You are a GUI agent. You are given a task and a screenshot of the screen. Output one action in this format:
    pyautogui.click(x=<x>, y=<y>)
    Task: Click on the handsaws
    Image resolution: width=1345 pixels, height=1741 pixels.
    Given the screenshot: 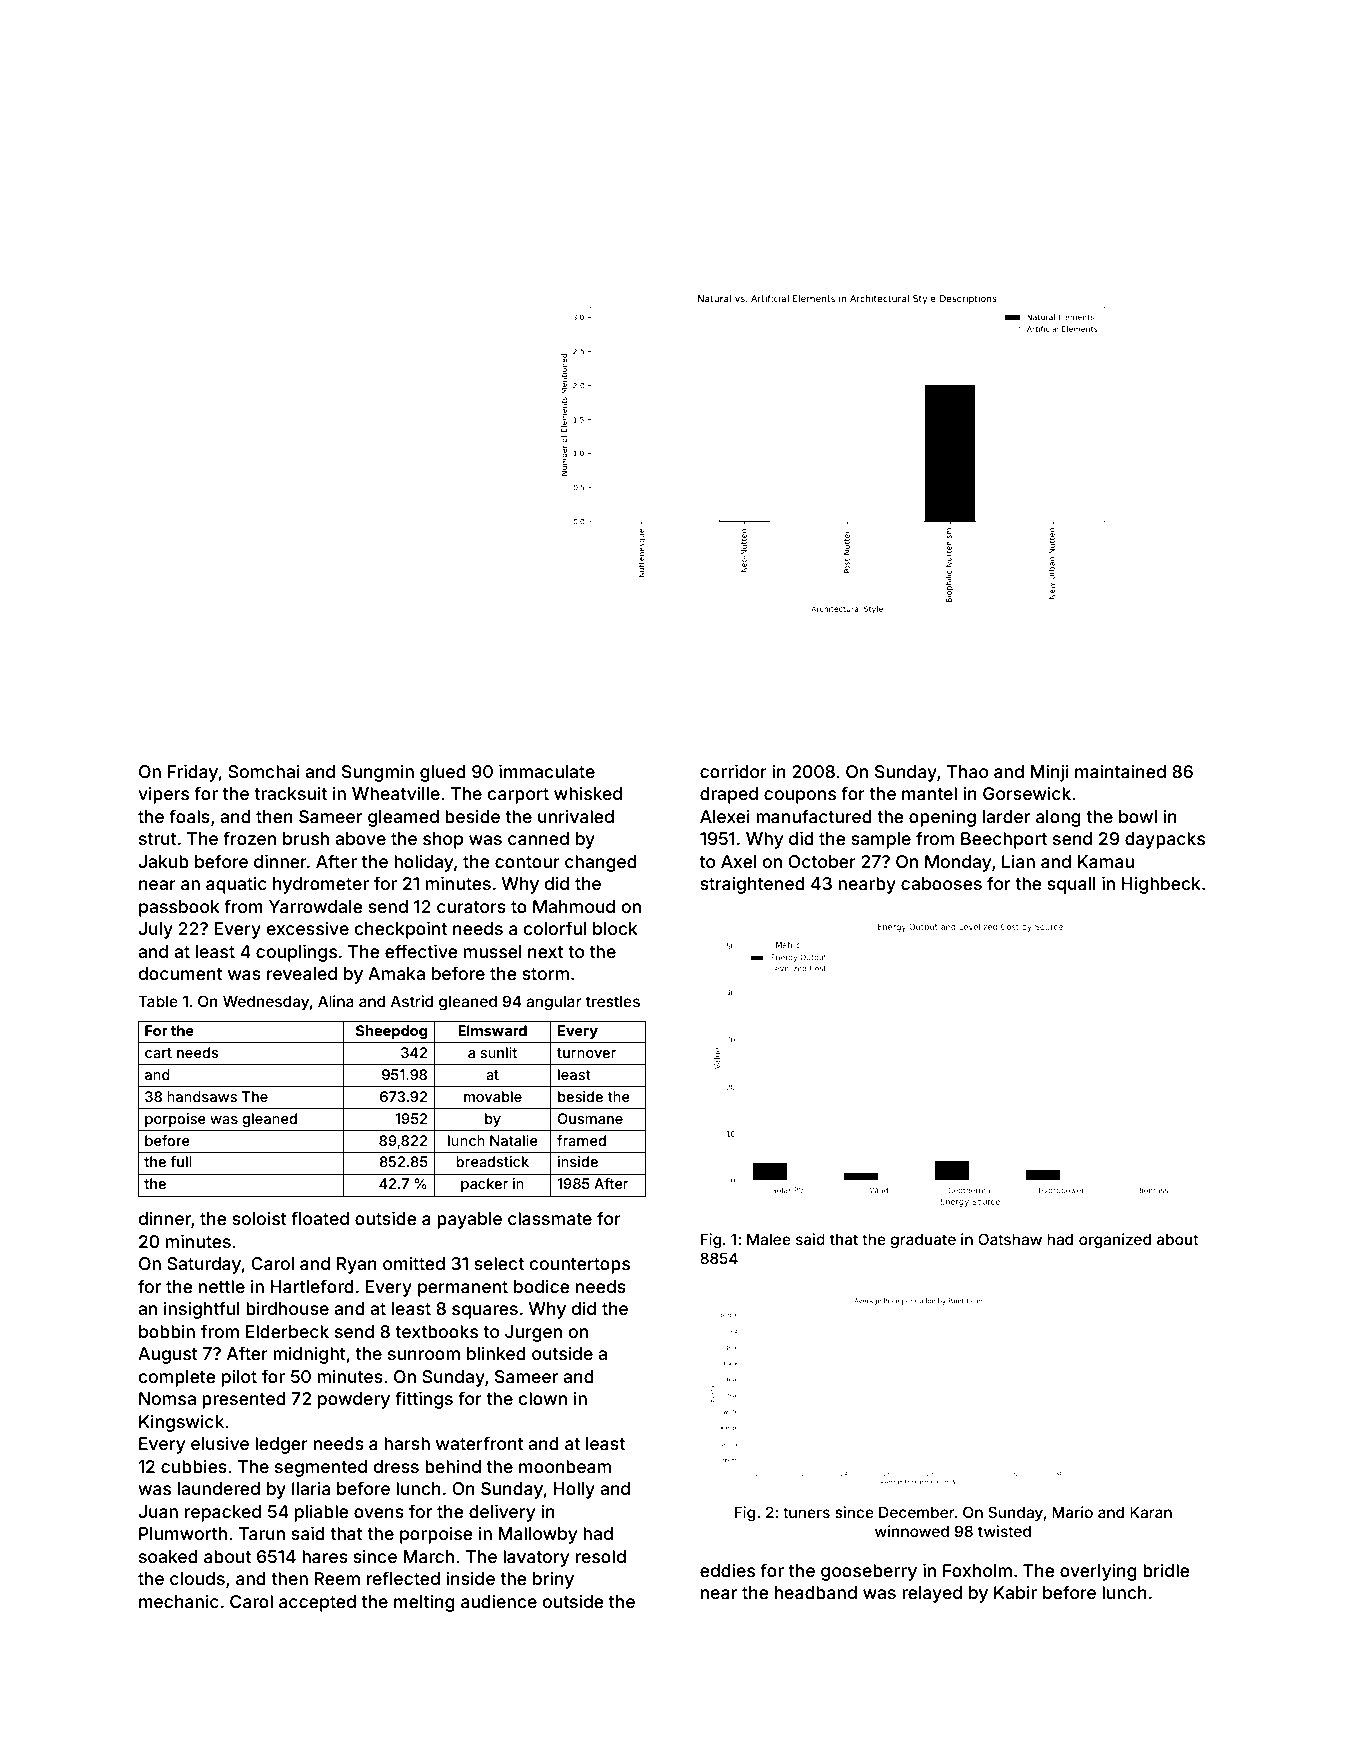 What is the action you would take?
    pyautogui.click(x=202, y=1096)
